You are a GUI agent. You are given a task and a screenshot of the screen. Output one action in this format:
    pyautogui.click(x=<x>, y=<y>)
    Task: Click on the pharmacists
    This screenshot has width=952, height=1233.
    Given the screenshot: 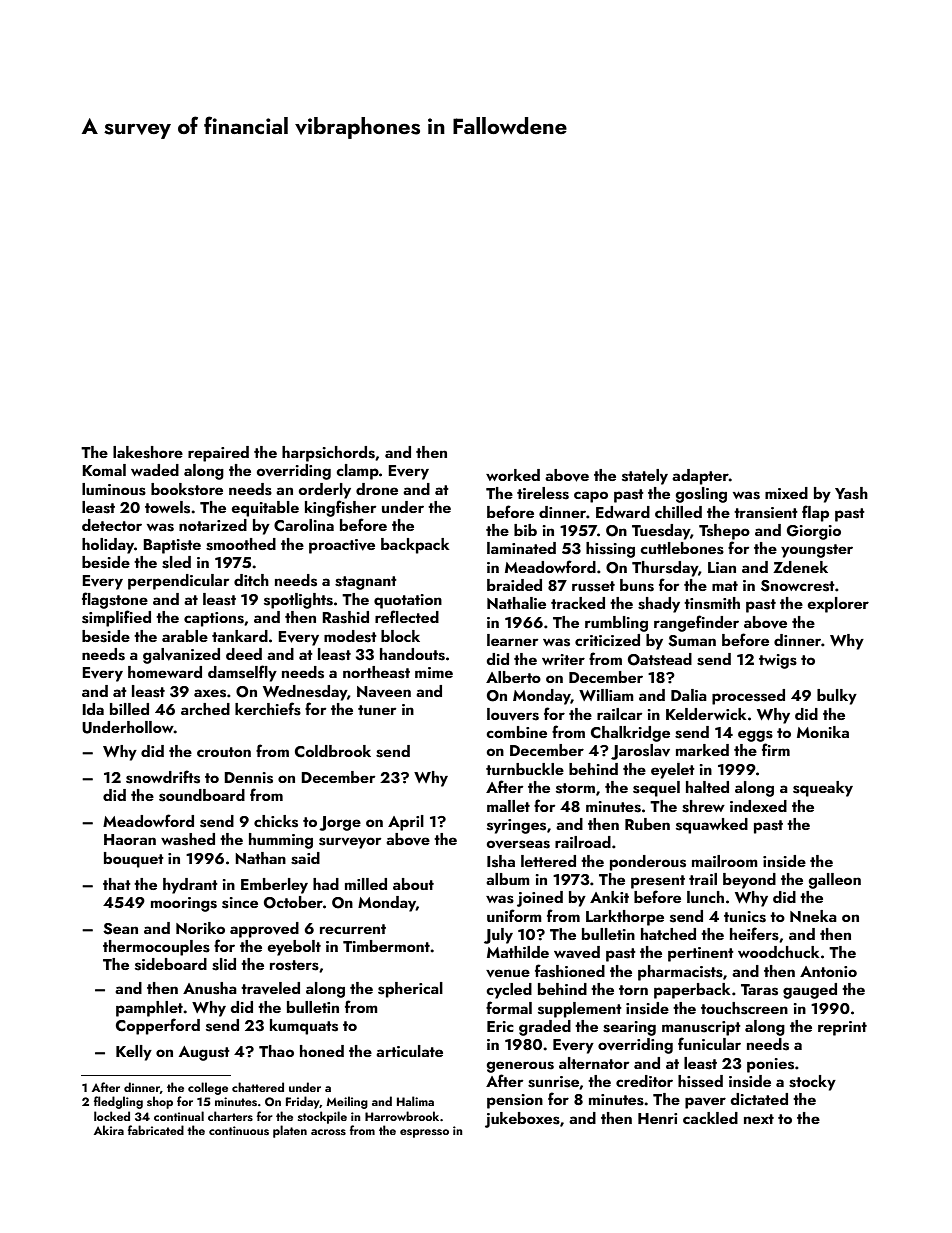 What is the action you would take?
    pyautogui.click(x=680, y=973)
